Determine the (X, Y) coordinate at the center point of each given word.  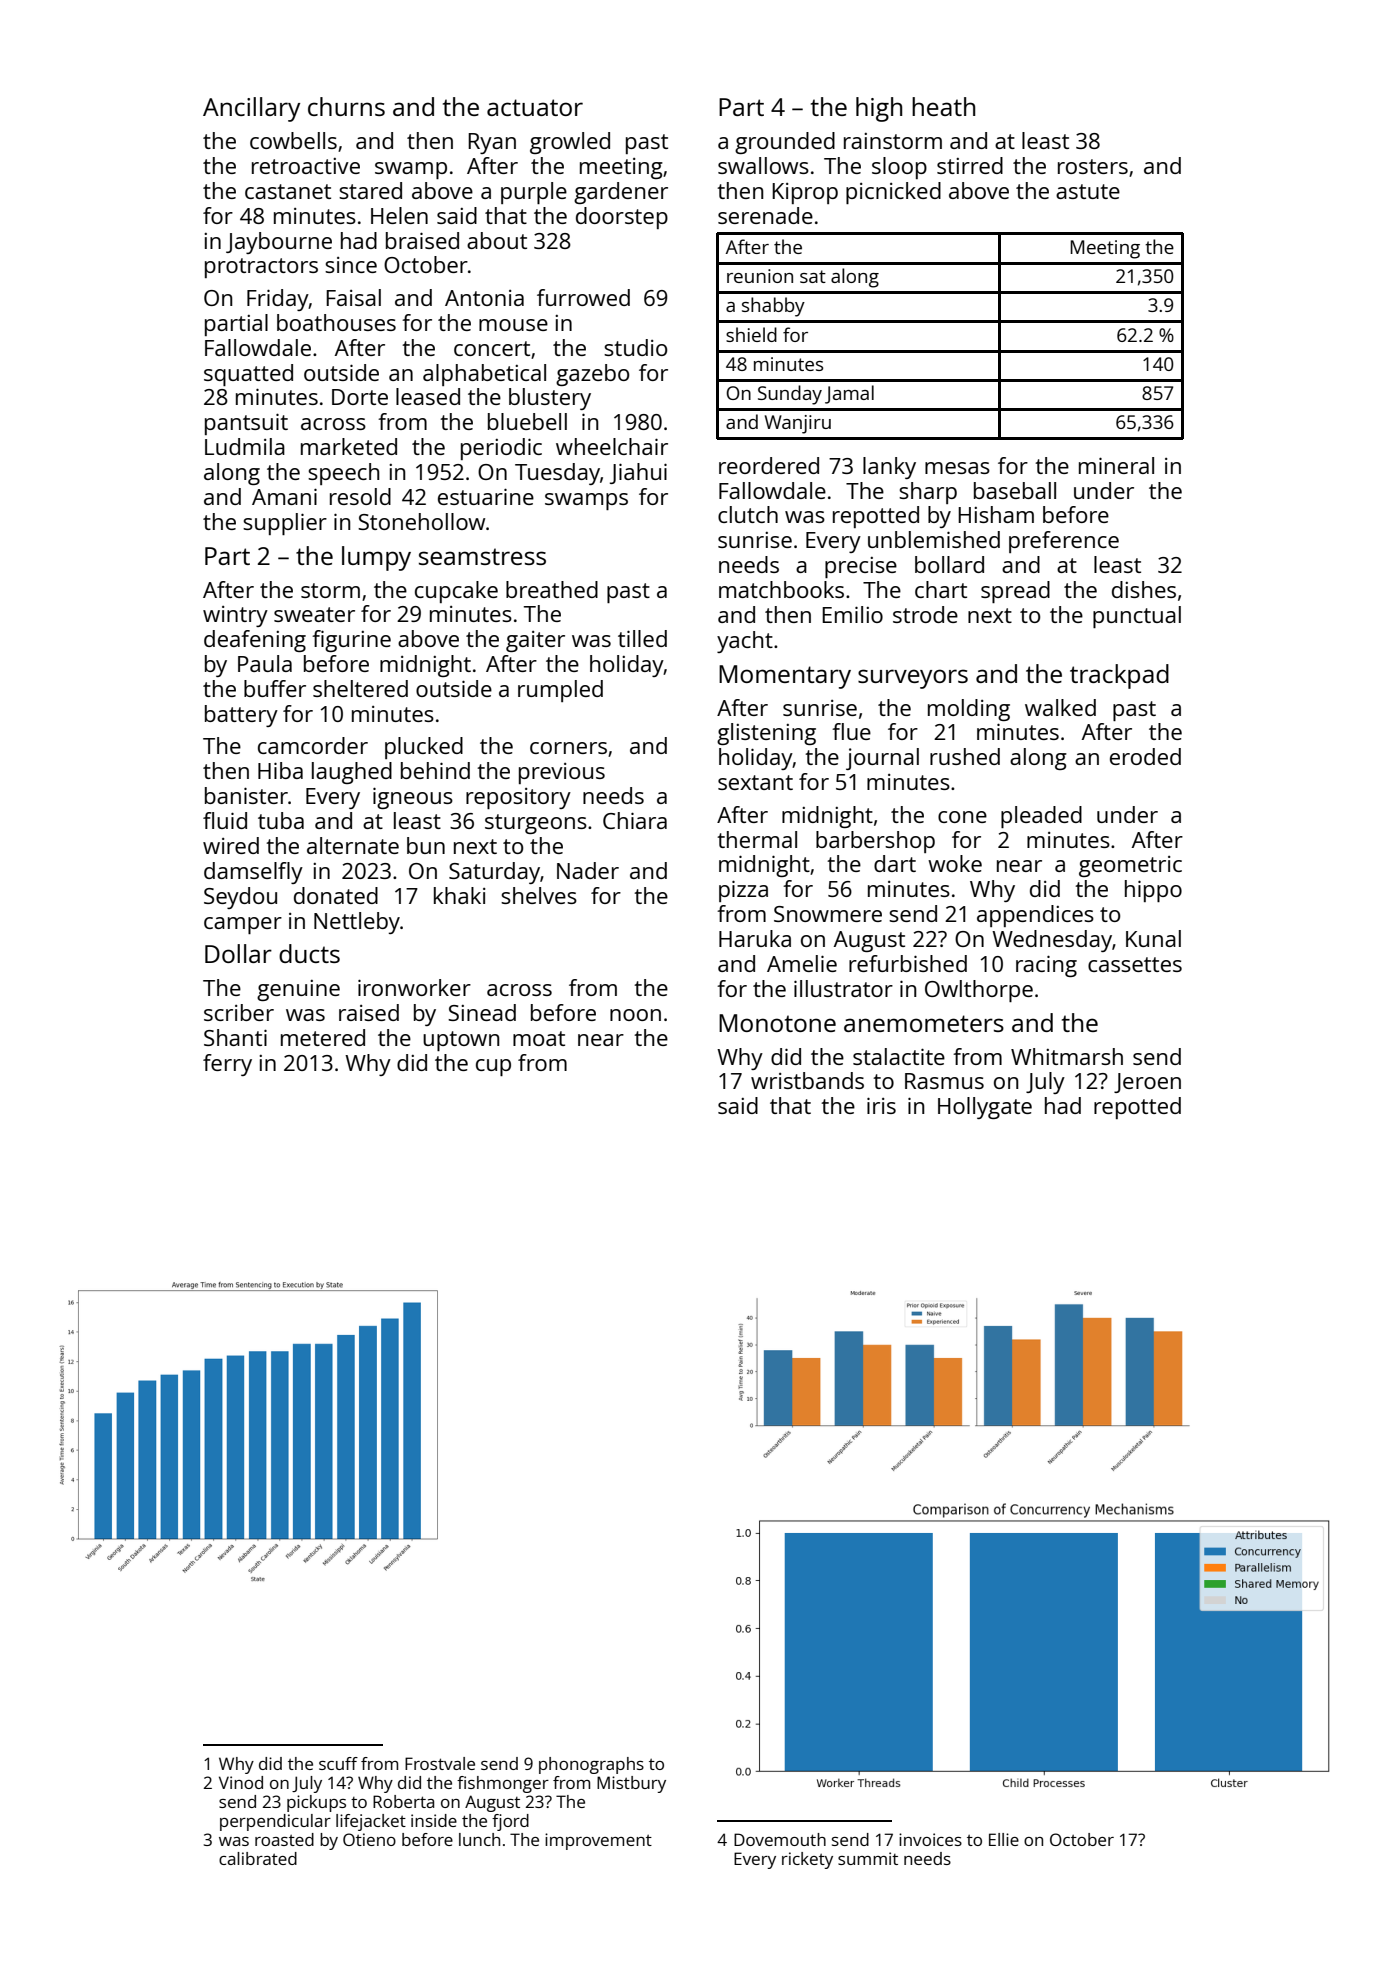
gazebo (592, 375)
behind (435, 770)
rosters (1093, 166)
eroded (1145, 756)
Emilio (852, 614)
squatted (248, 375)
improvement (598, 1841)
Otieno (369, 1839)
